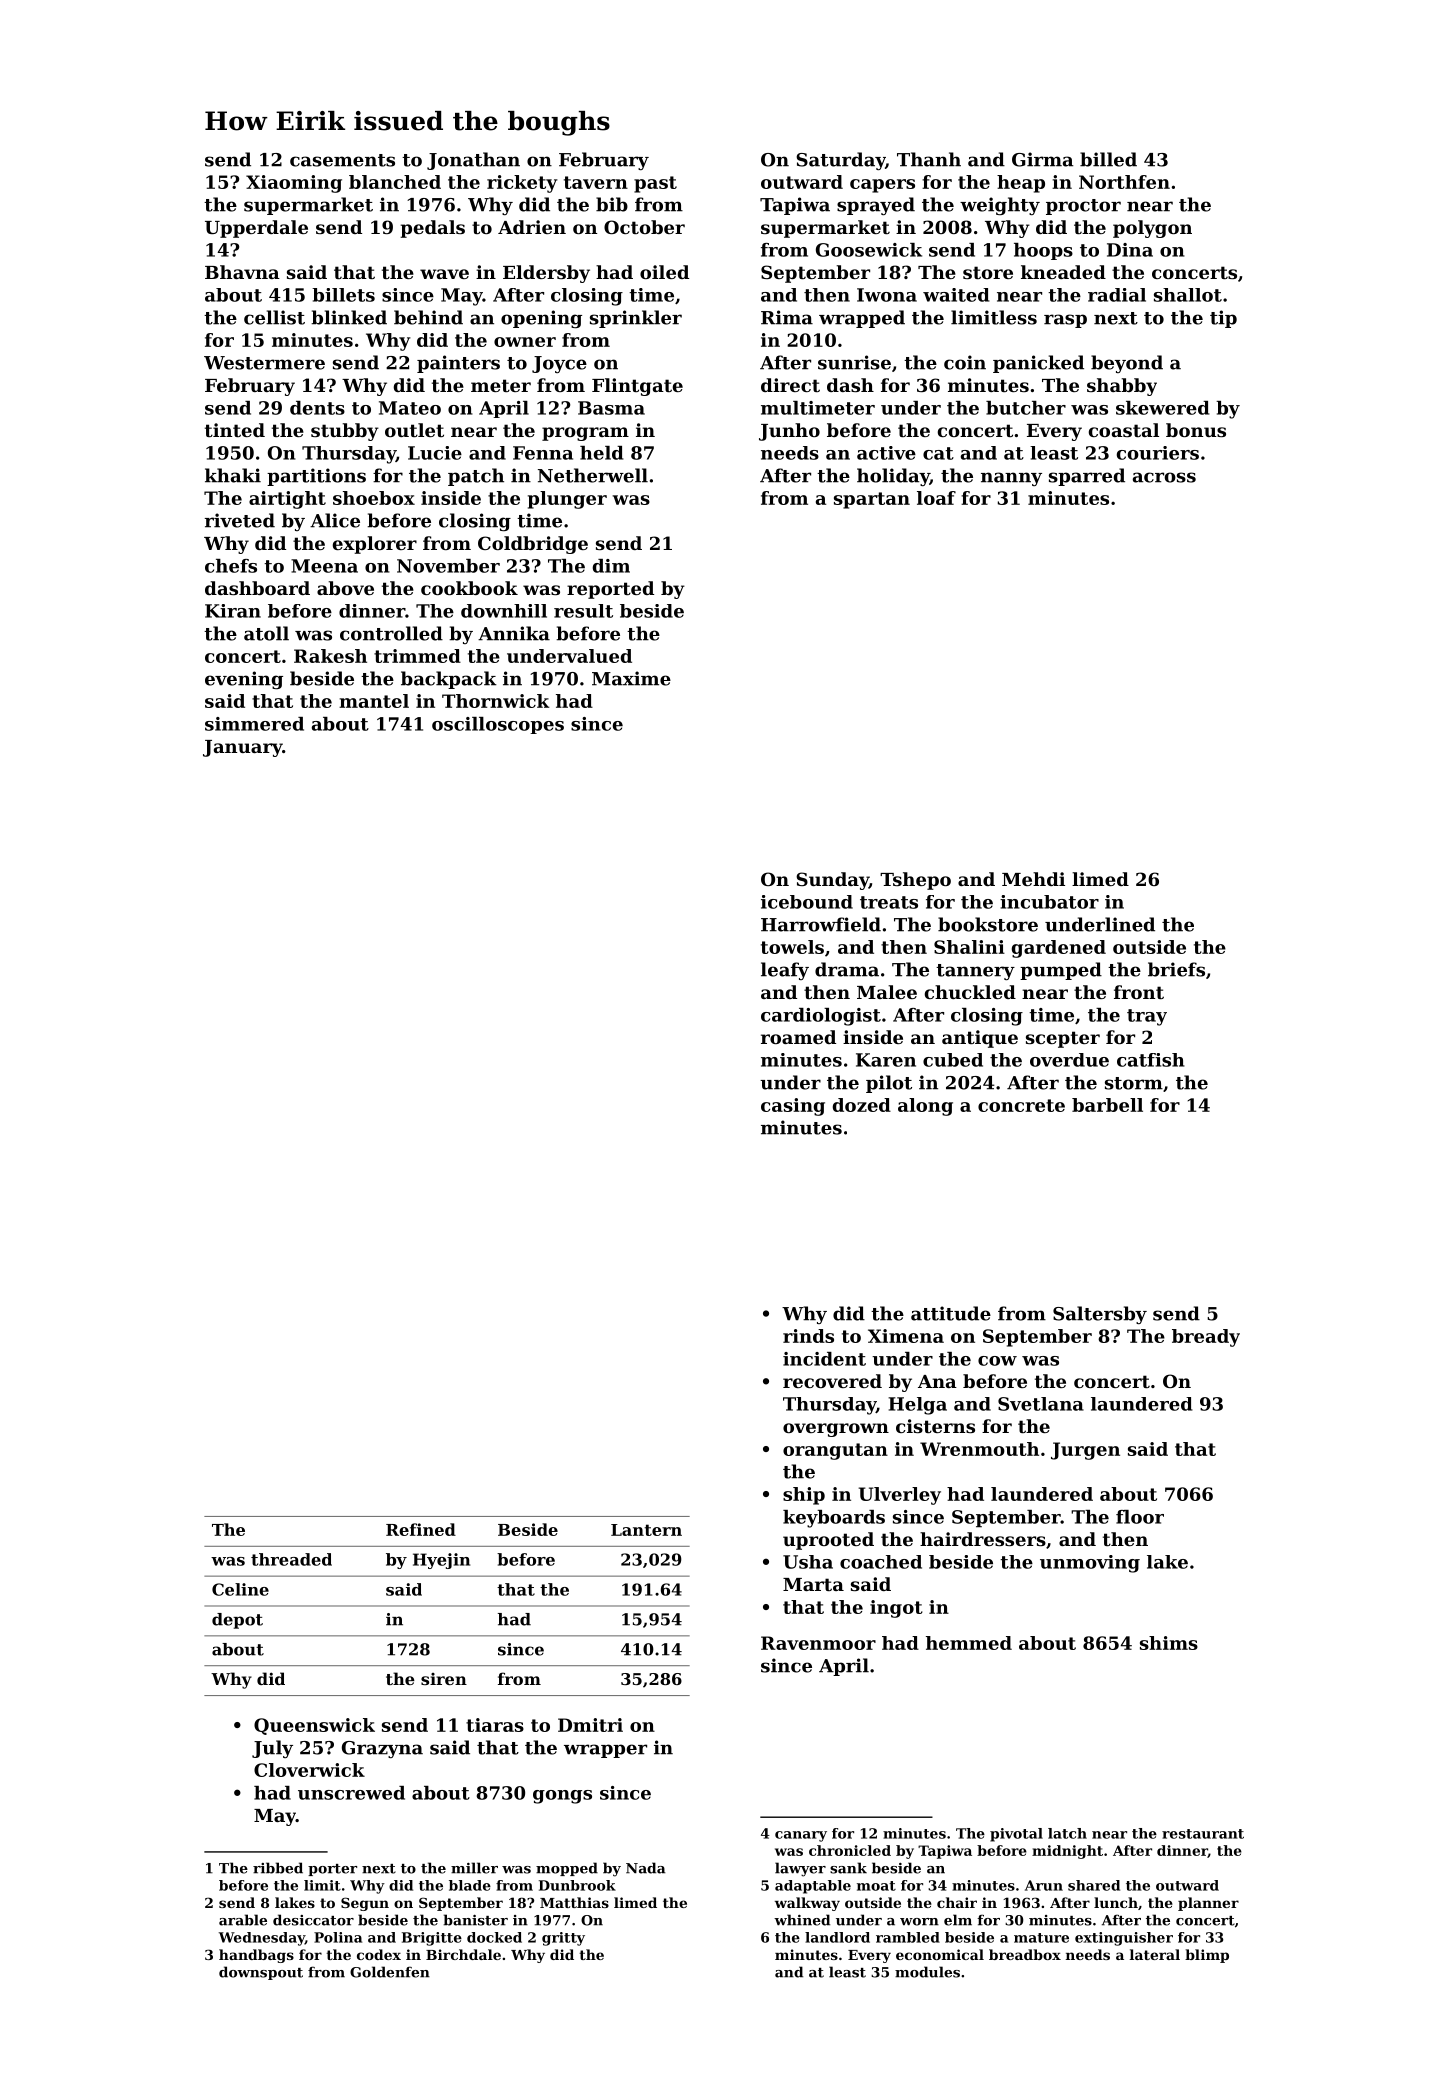  I want to click on across, so click(1164, 477).
